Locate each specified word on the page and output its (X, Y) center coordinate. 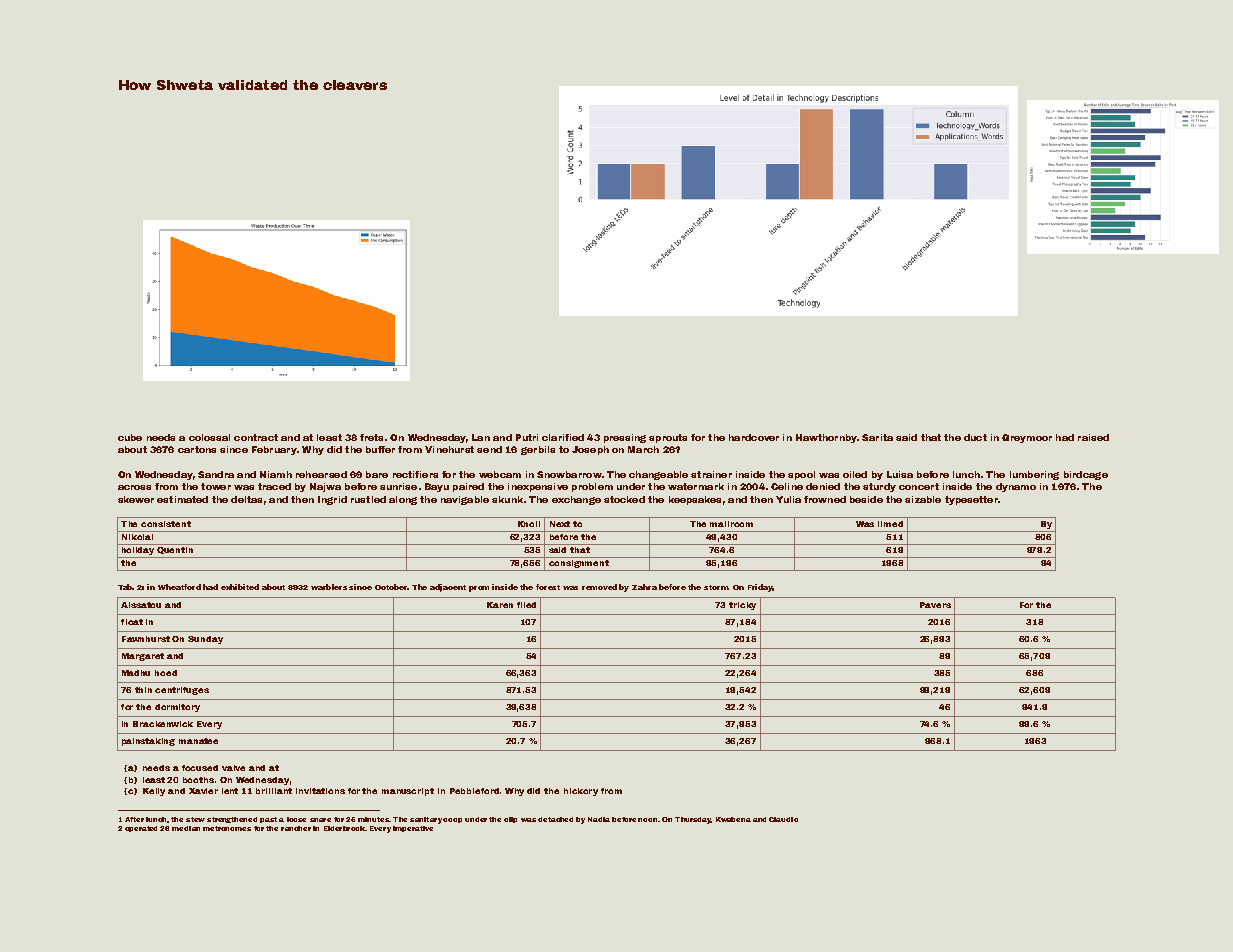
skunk (507, 499)
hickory (581, 792)
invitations (320, 791)
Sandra (216, 474)
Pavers (935, 605)
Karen (500, 605)
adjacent (448, 588)
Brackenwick (163, 724)
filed (526, 605)
